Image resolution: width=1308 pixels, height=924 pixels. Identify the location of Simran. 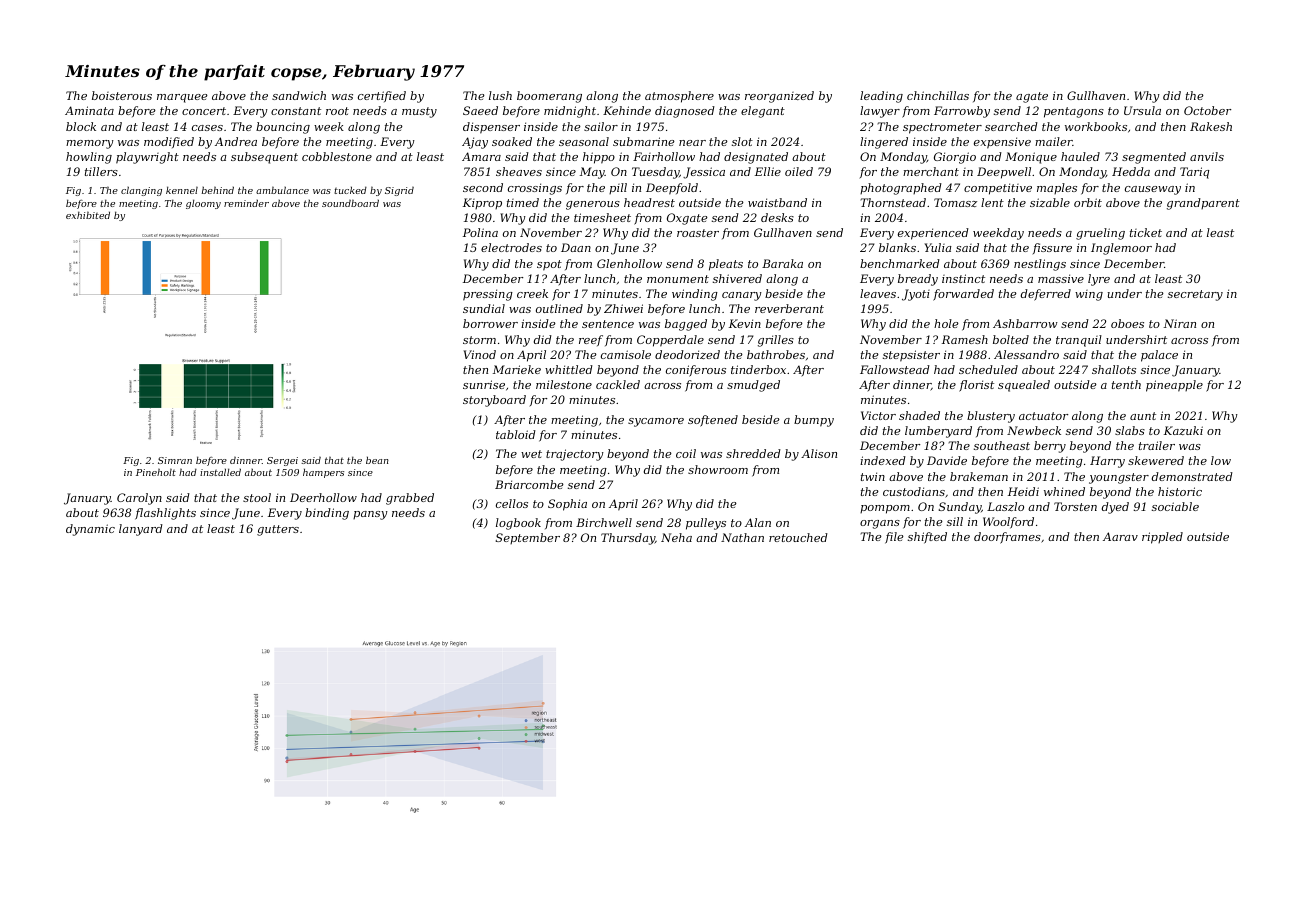
(175, 460).
